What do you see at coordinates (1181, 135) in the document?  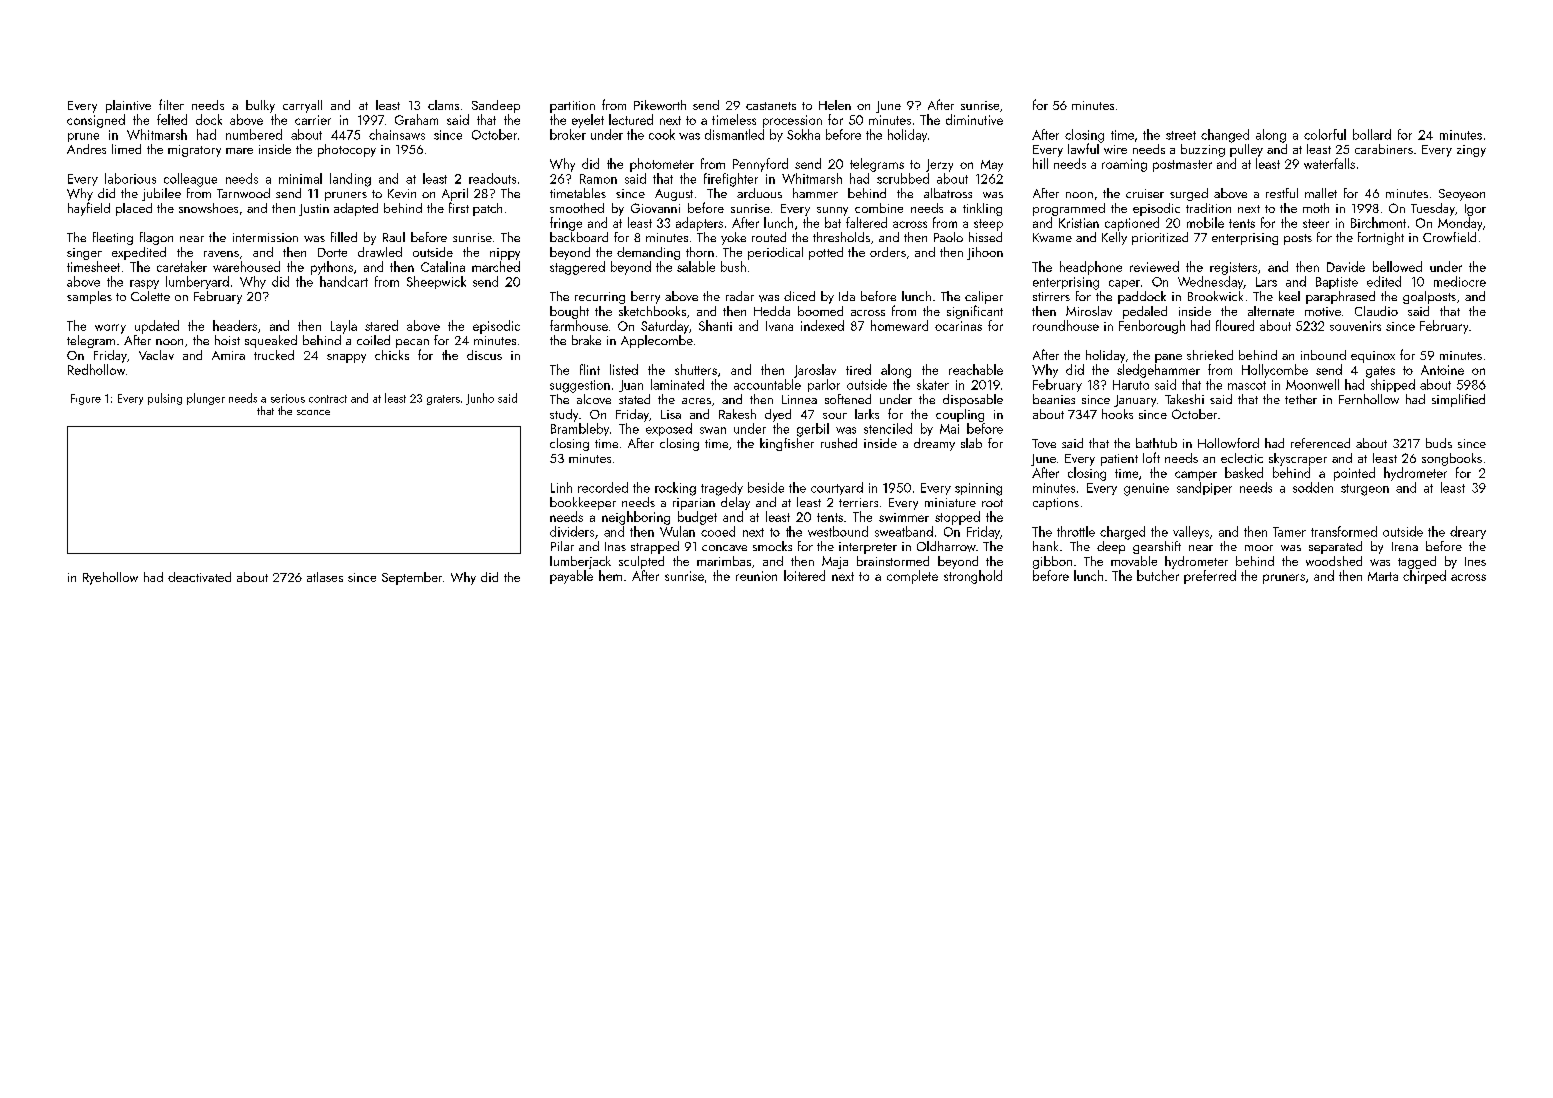 I see `street` at bounding box center [1181, 135].
